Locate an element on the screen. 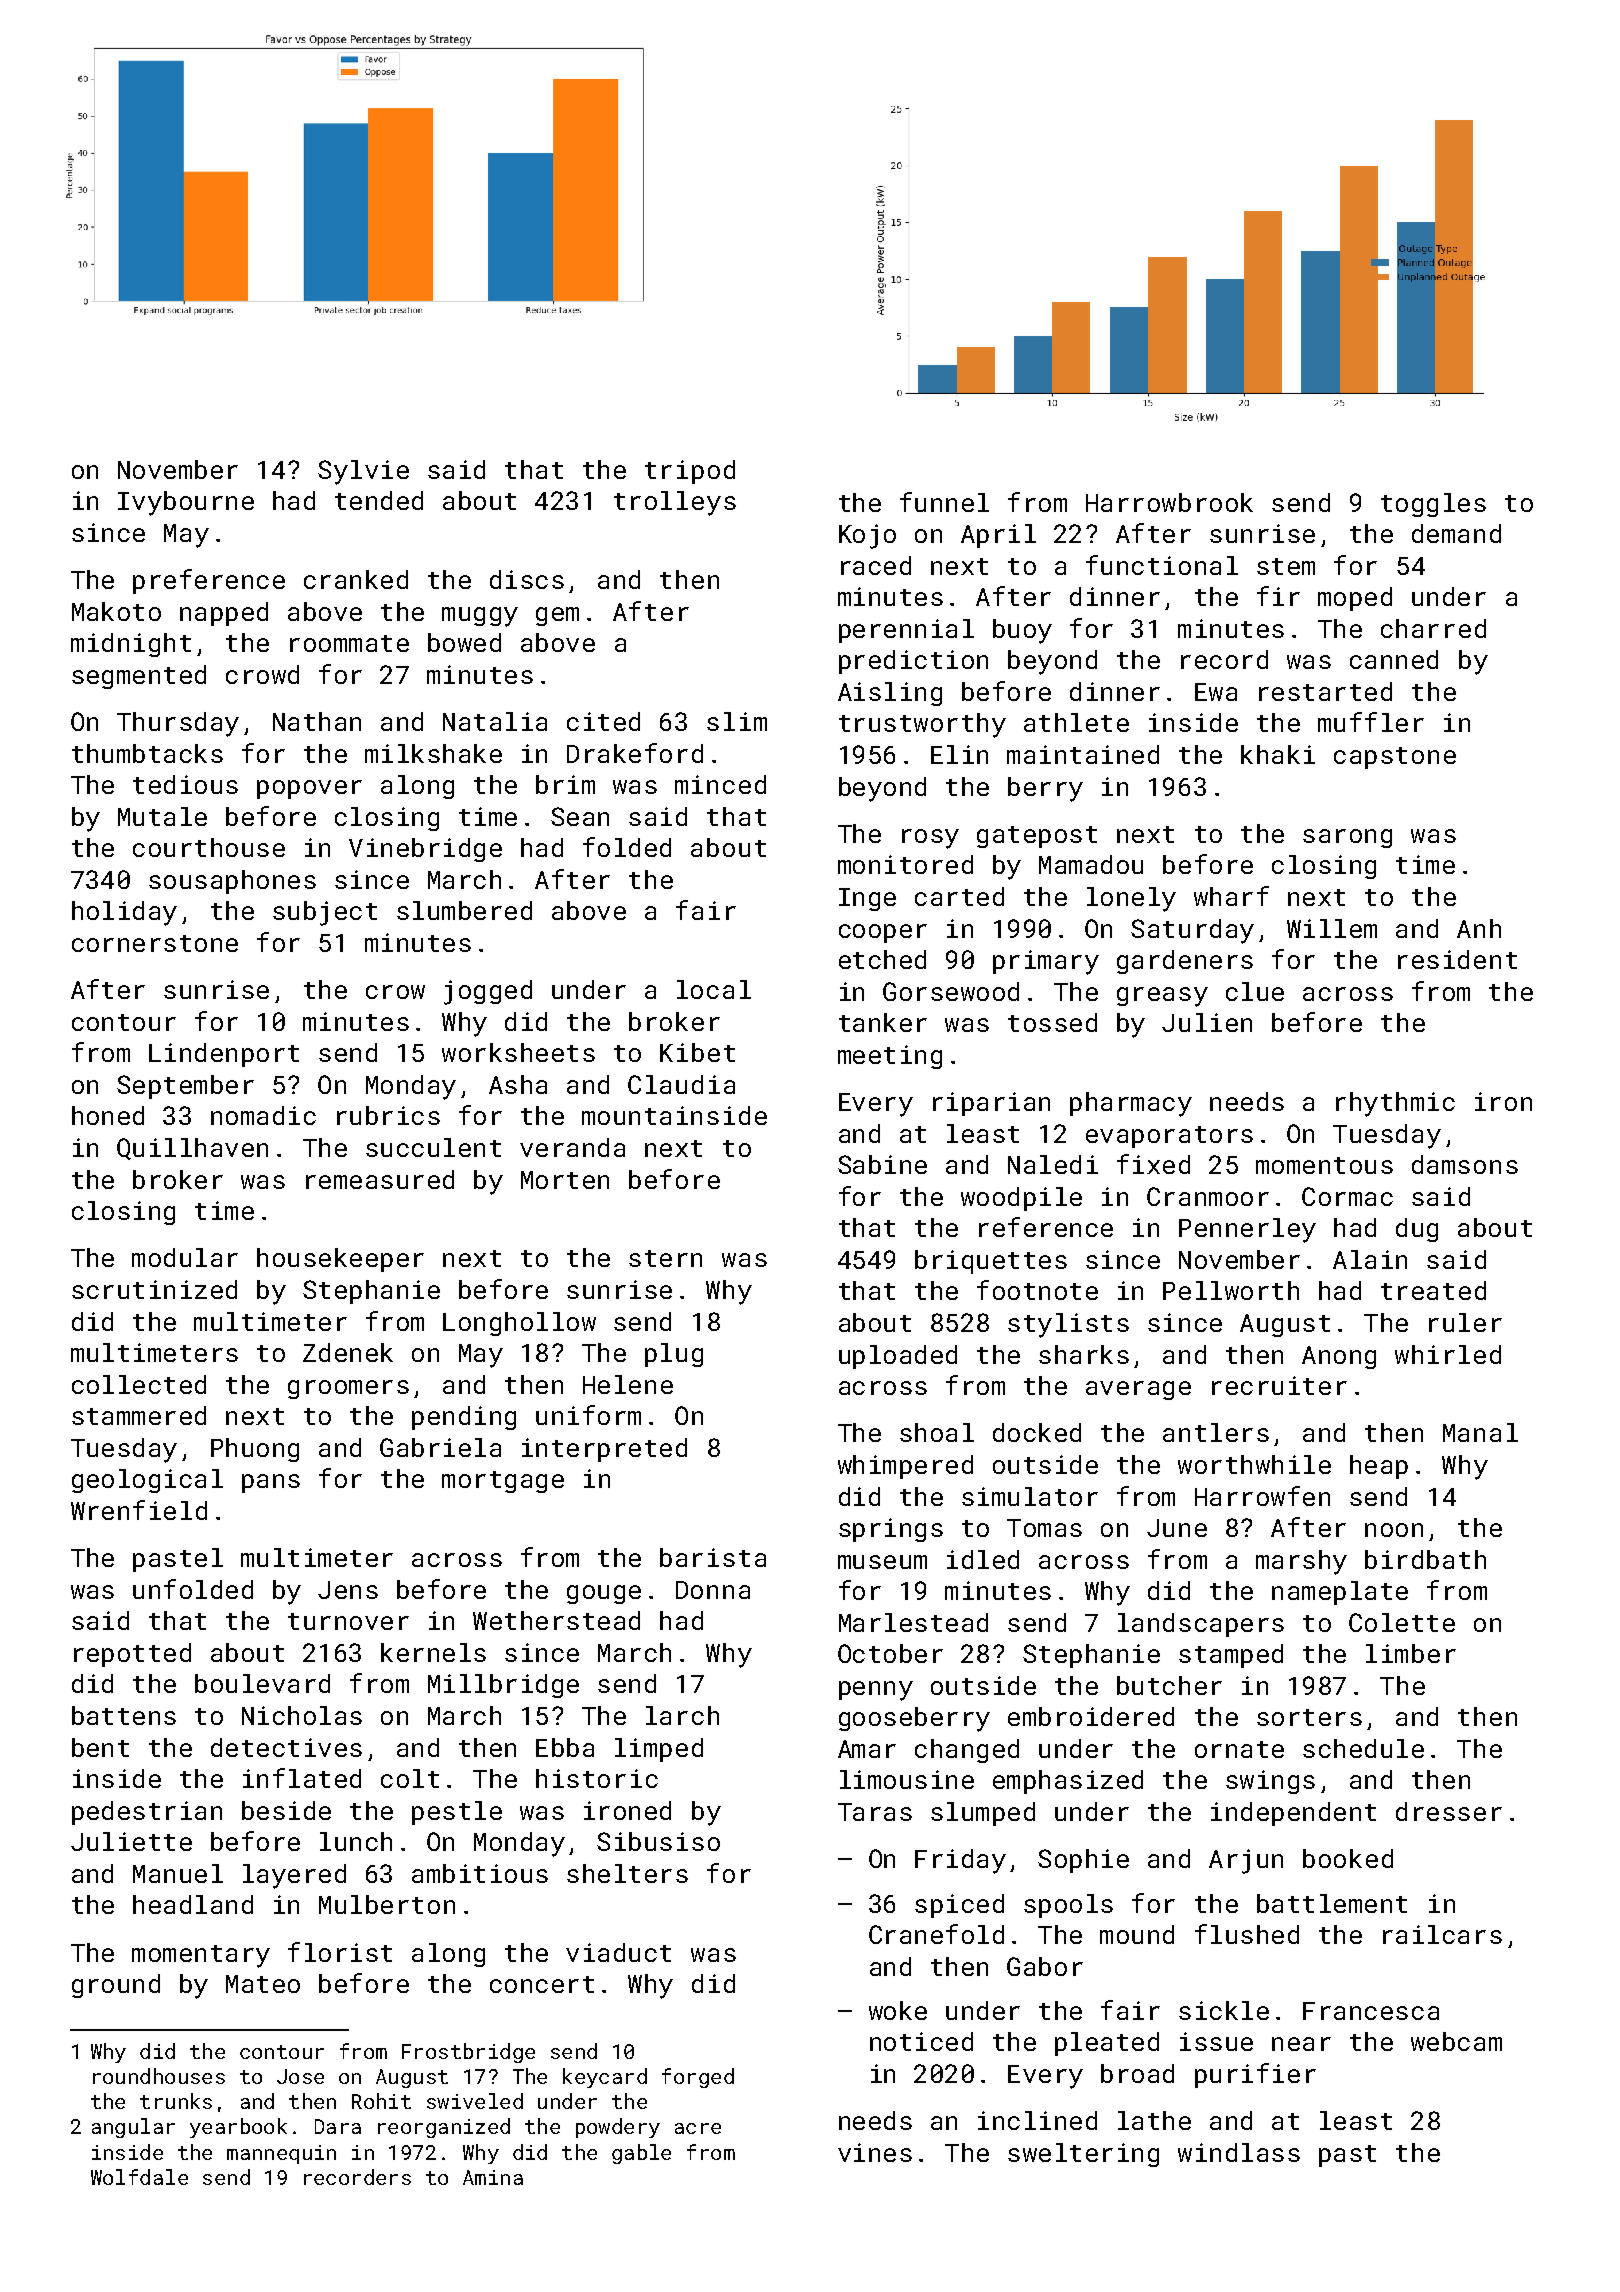 This screenshot has width=1620, height=2292. toggles is located at coordinates (1433, 505).
